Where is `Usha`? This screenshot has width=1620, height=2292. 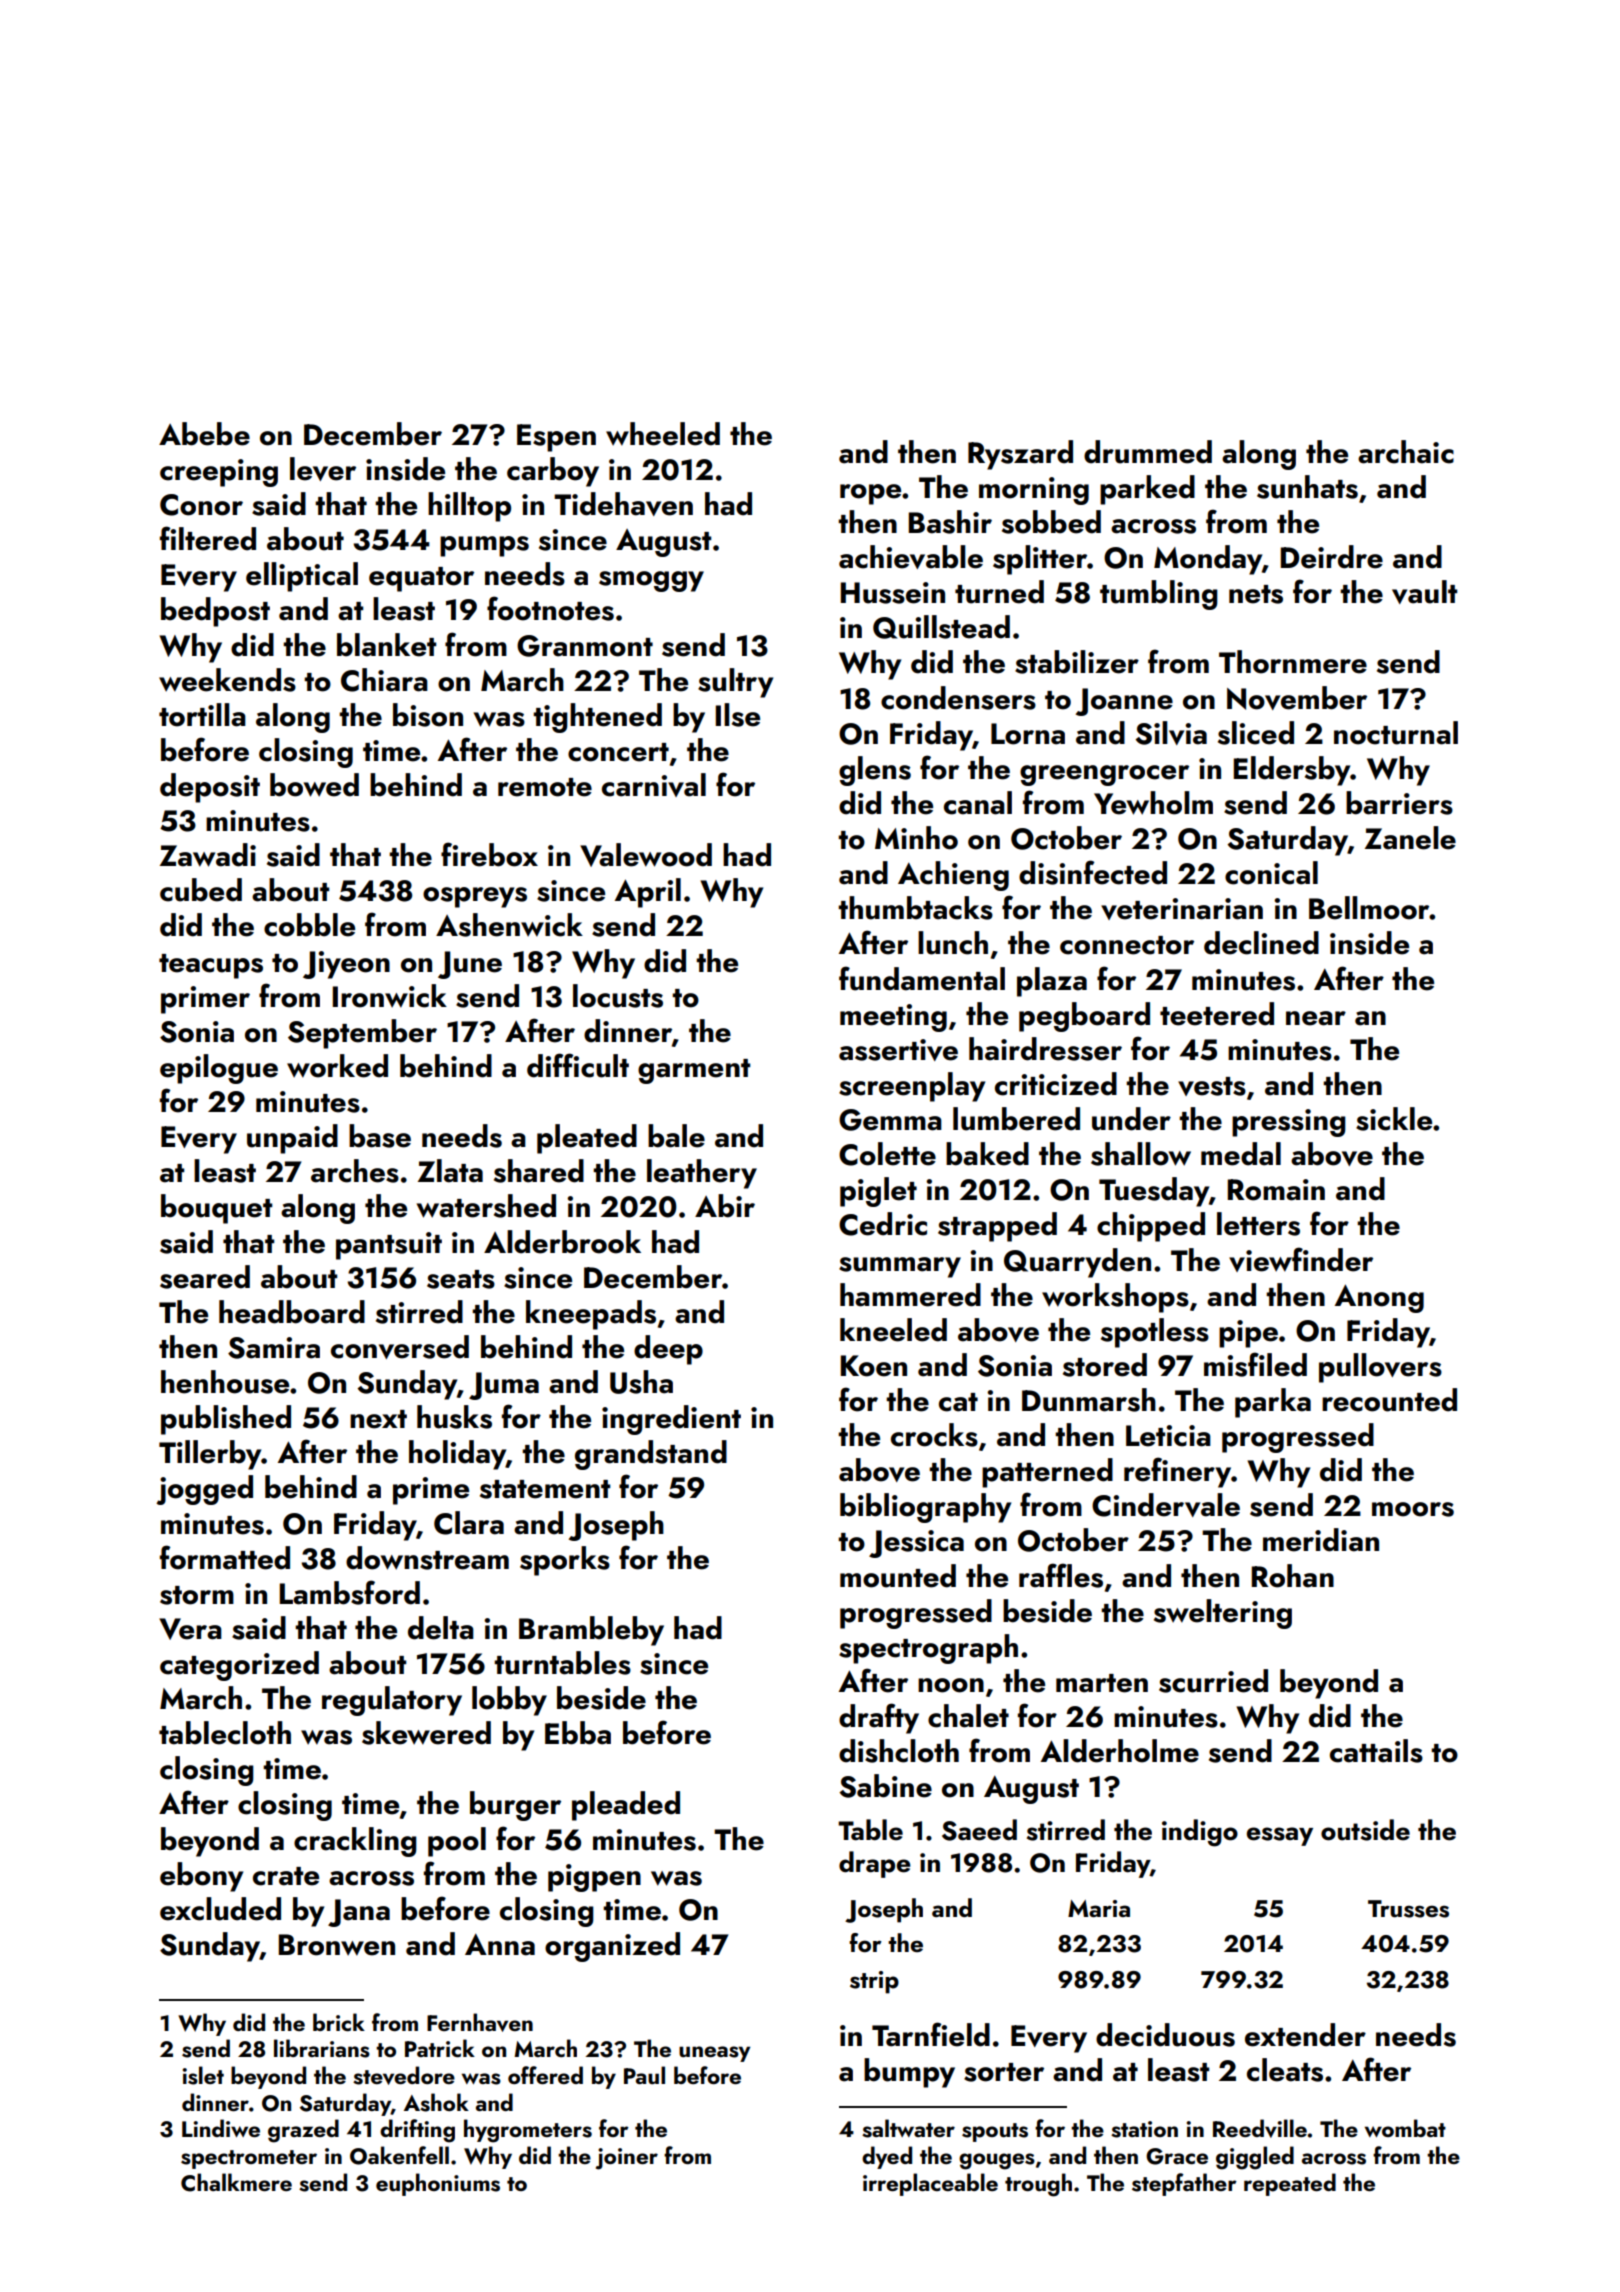
Usha is located at coordinates (641, 1382).
